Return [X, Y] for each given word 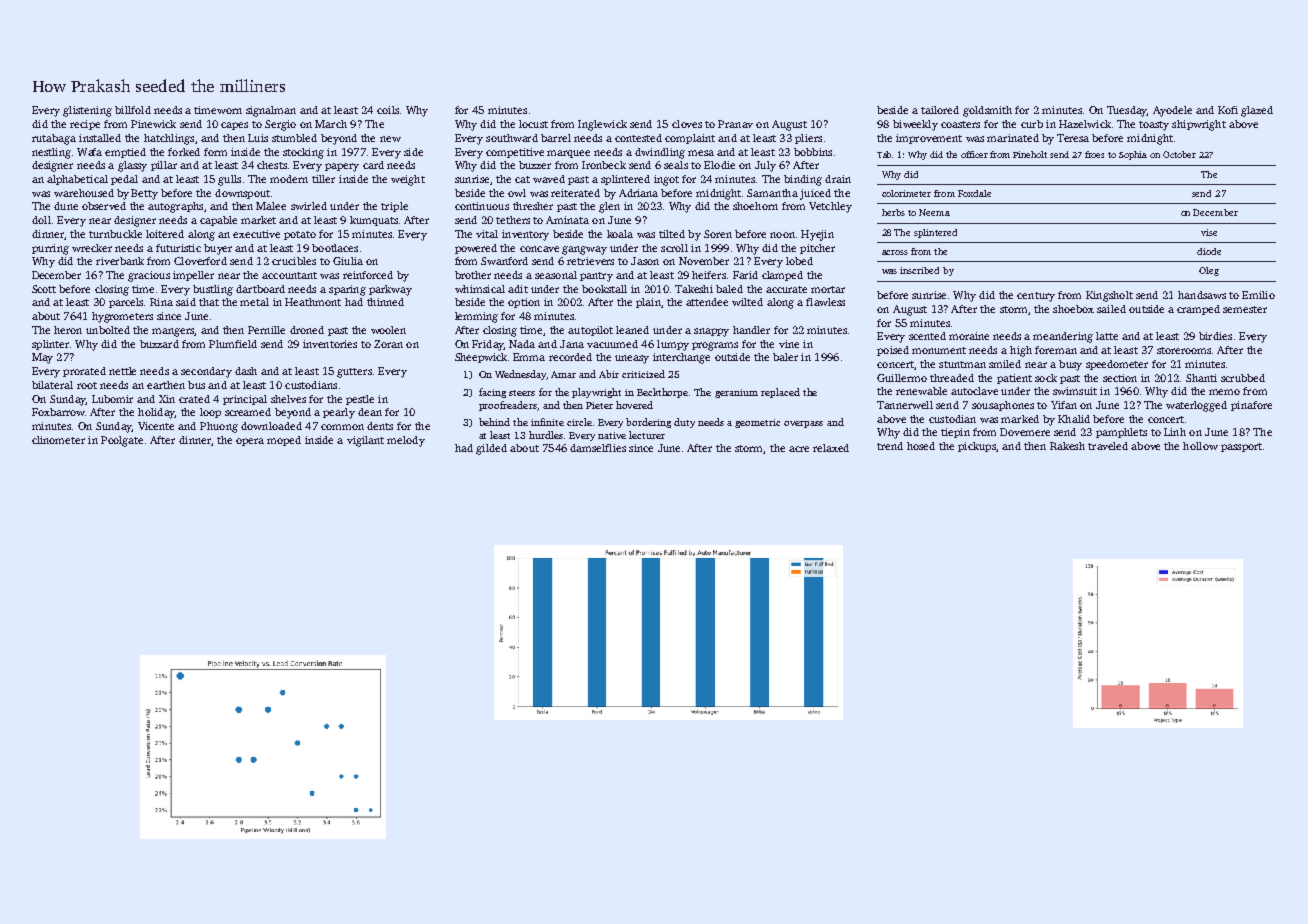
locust [533, 124]
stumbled [294, 138]
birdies [1215, 336]
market [258, 220]
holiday [156, 413]
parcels [126, 303]
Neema [934, 212]
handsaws [1202, 295]
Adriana [638, 193]
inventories [330, 344]
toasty [1154, 126]
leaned [632, 330]
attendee [707, 302]
